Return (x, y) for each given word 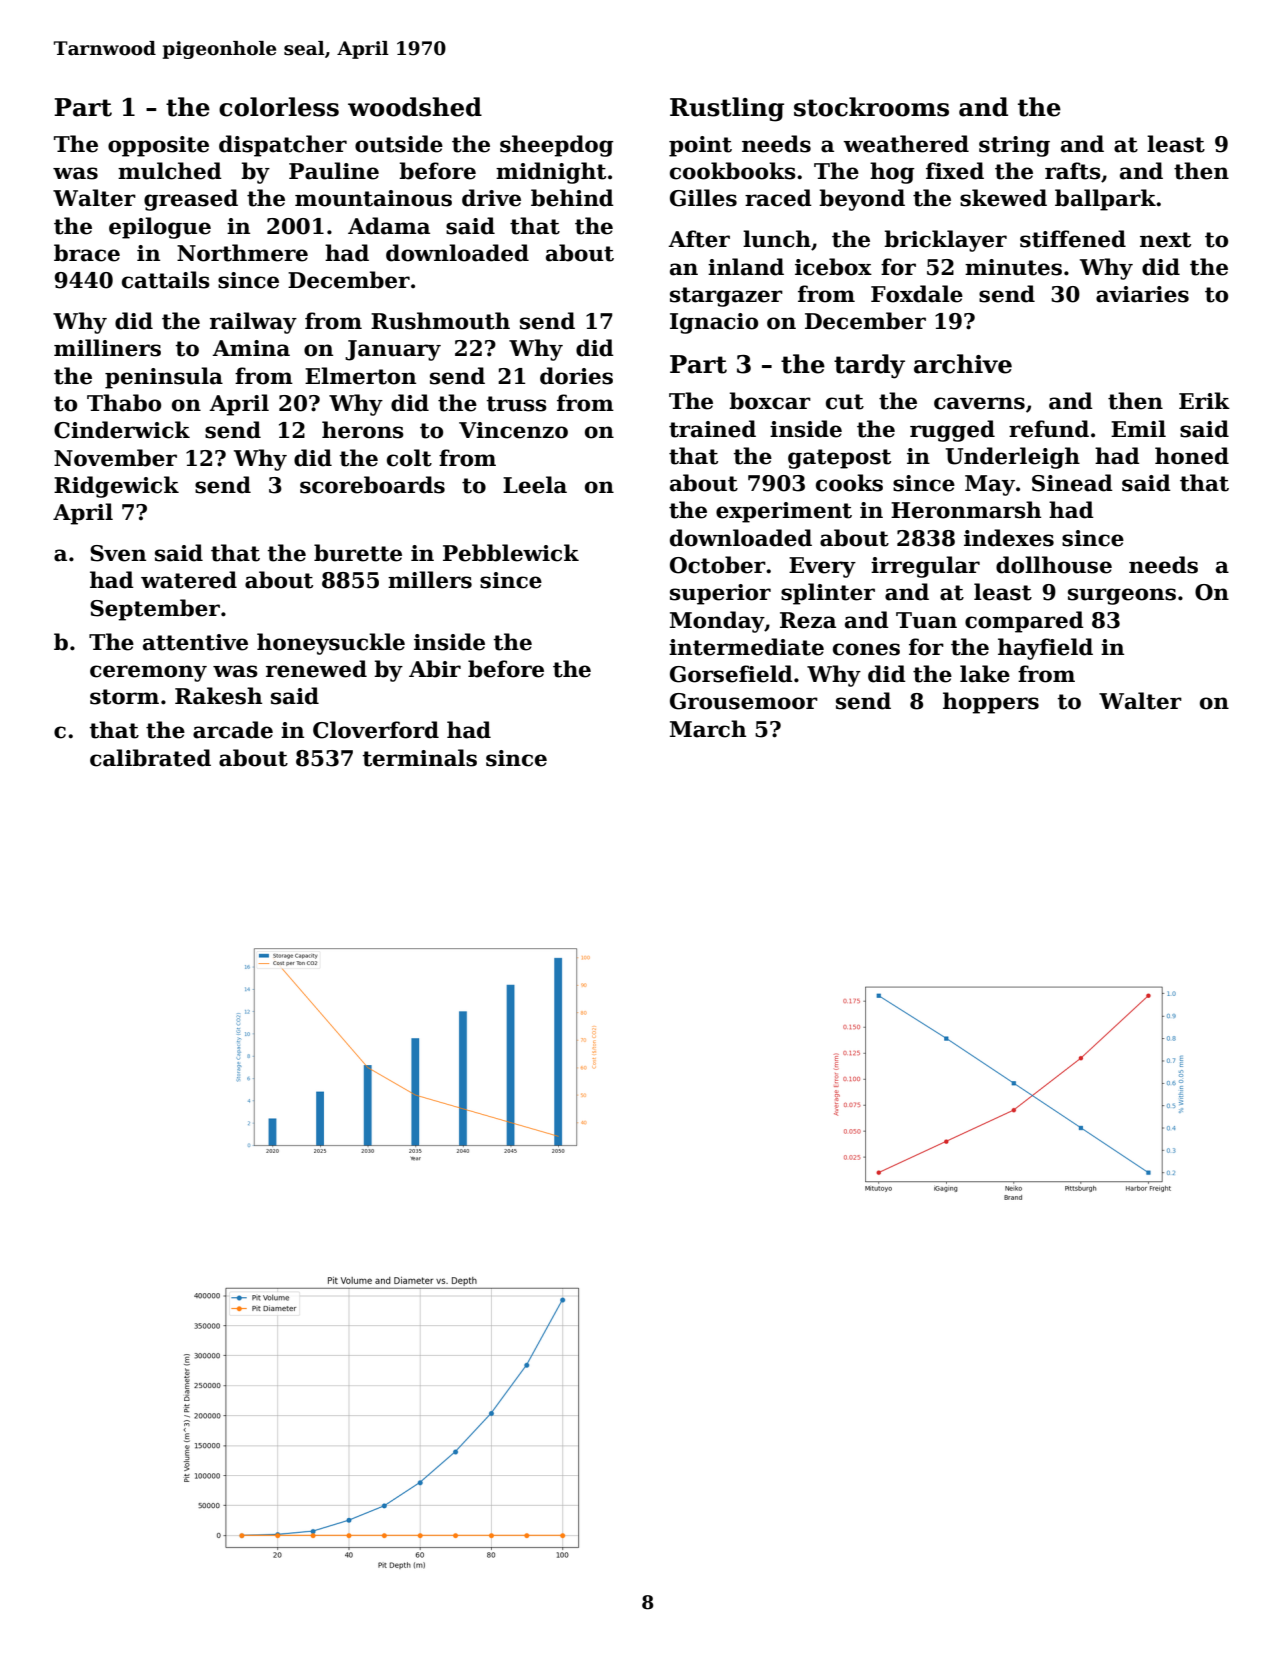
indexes (1009, 538)
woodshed (415, 107)
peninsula (164, 378)
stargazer (726, 297)
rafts (1073, 171)
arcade (233, 730)
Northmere (242, 253)
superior (720, 594)
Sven (118, 553)
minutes (1013, 267)
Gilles (703, 198)
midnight (551, 173)
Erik (1204, 400)
